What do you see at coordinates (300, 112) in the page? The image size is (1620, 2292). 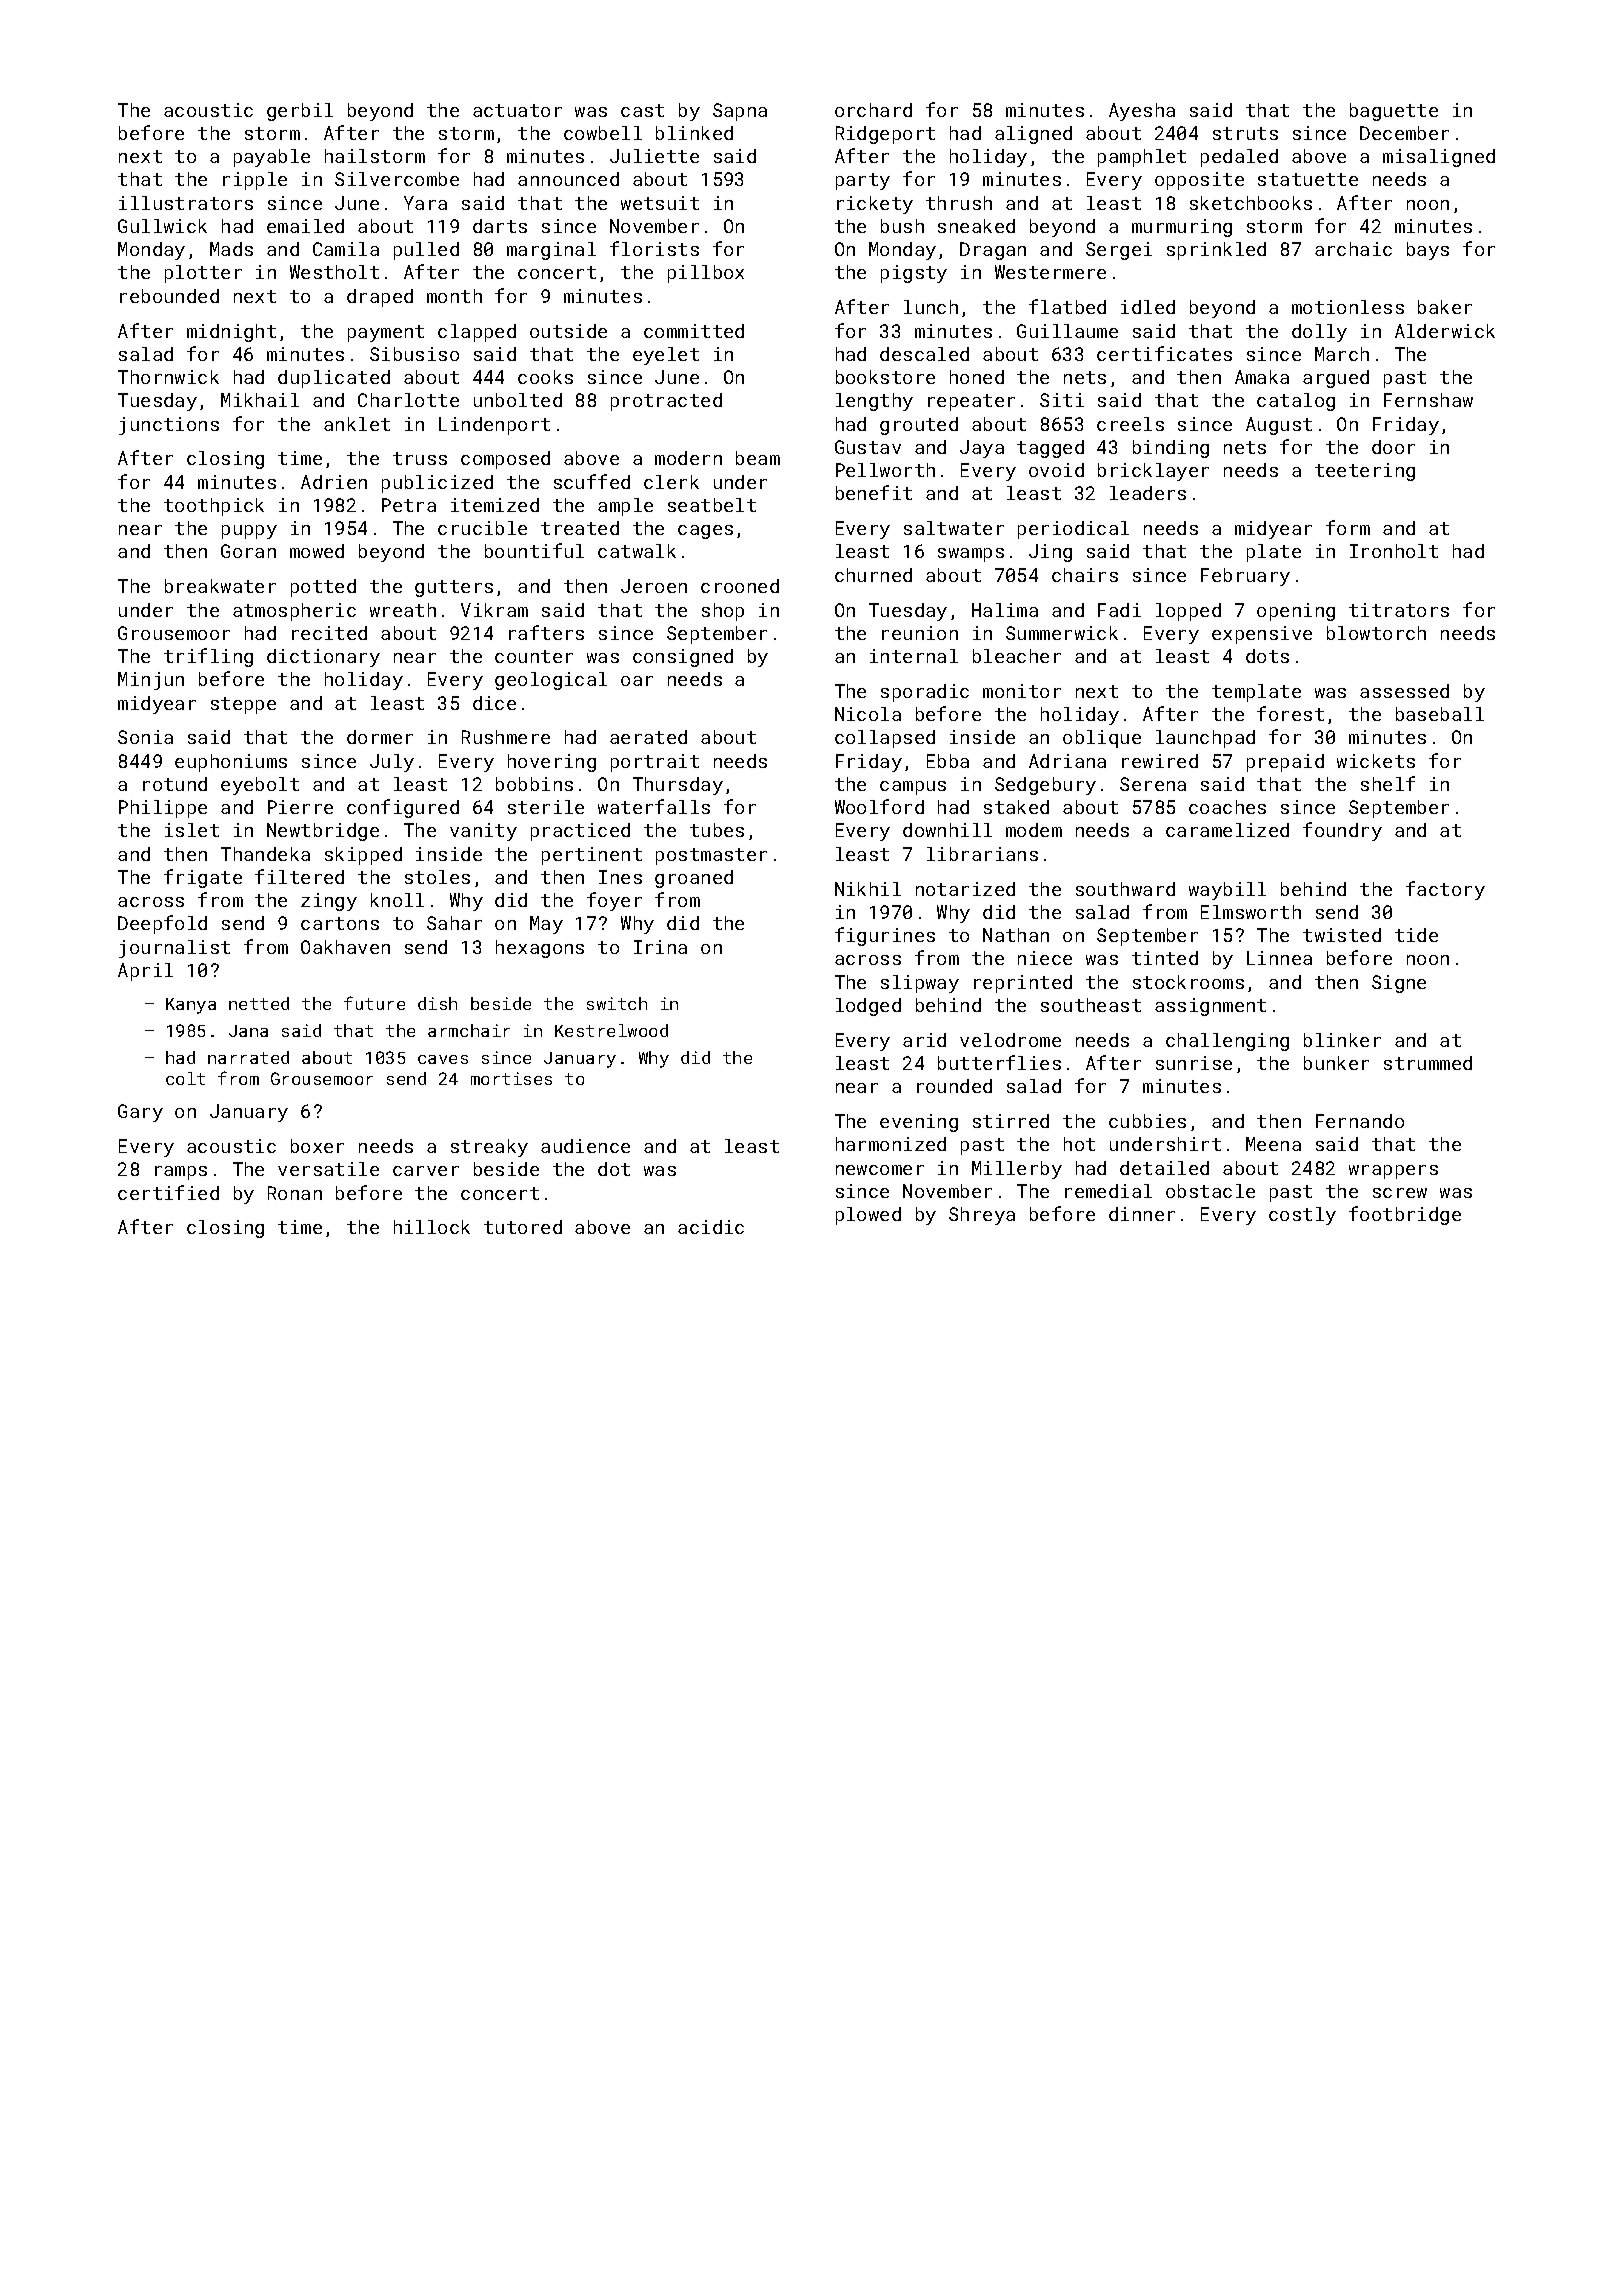 I see `gerbil` at bounding box center [300, 112].
